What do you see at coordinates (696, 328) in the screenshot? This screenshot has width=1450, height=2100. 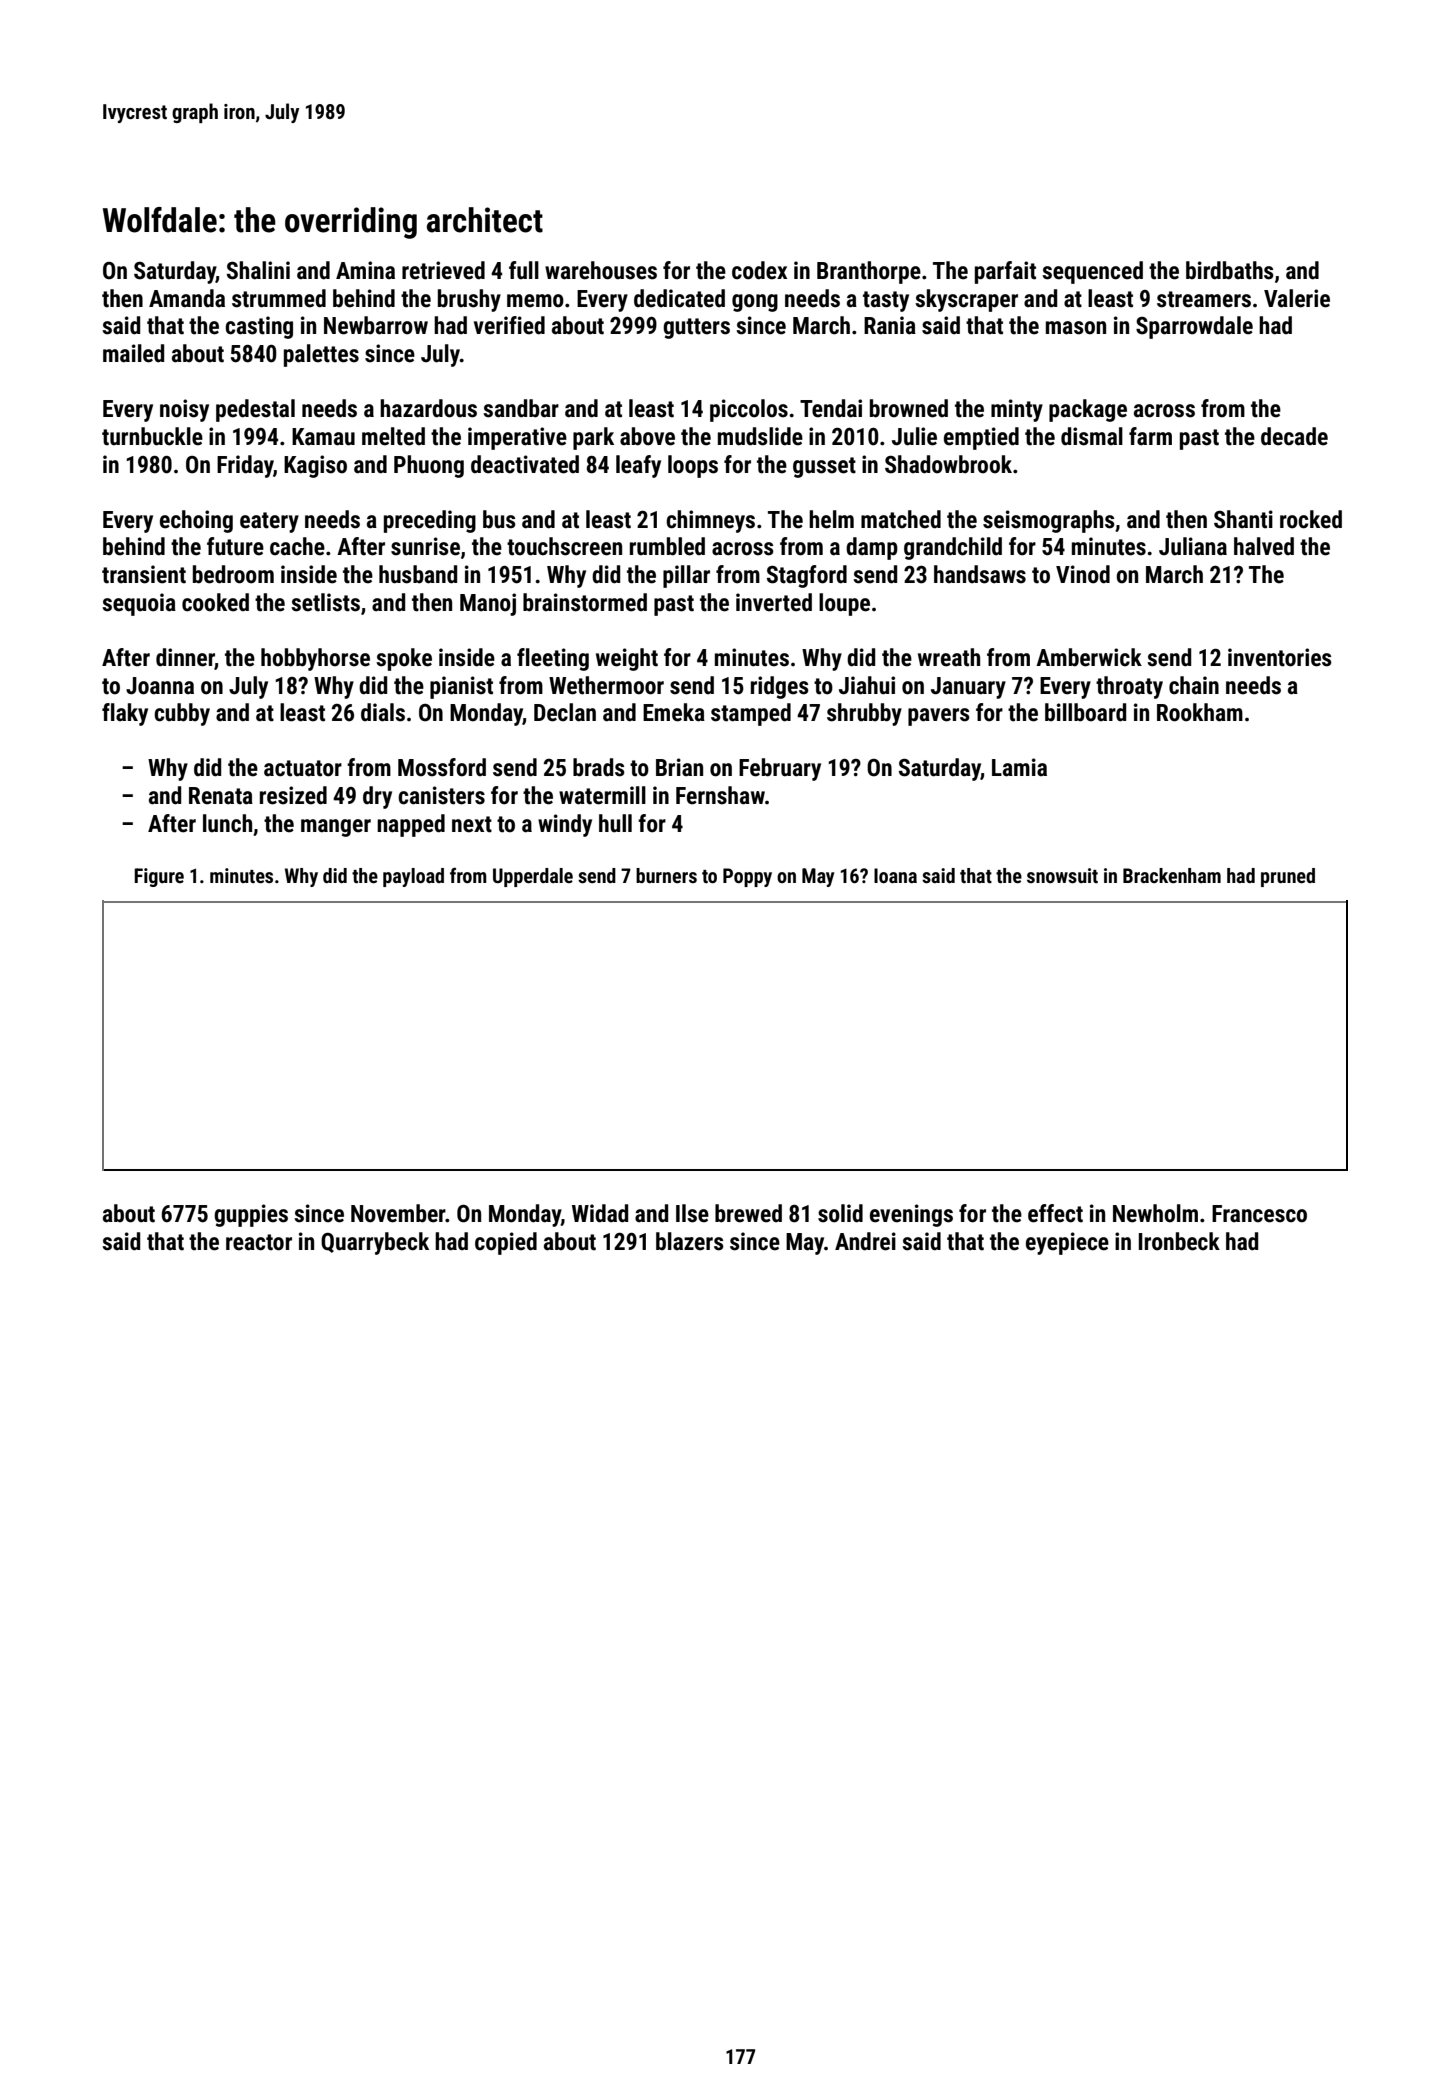 I see `gutters` at bounding box center [696, 328].
